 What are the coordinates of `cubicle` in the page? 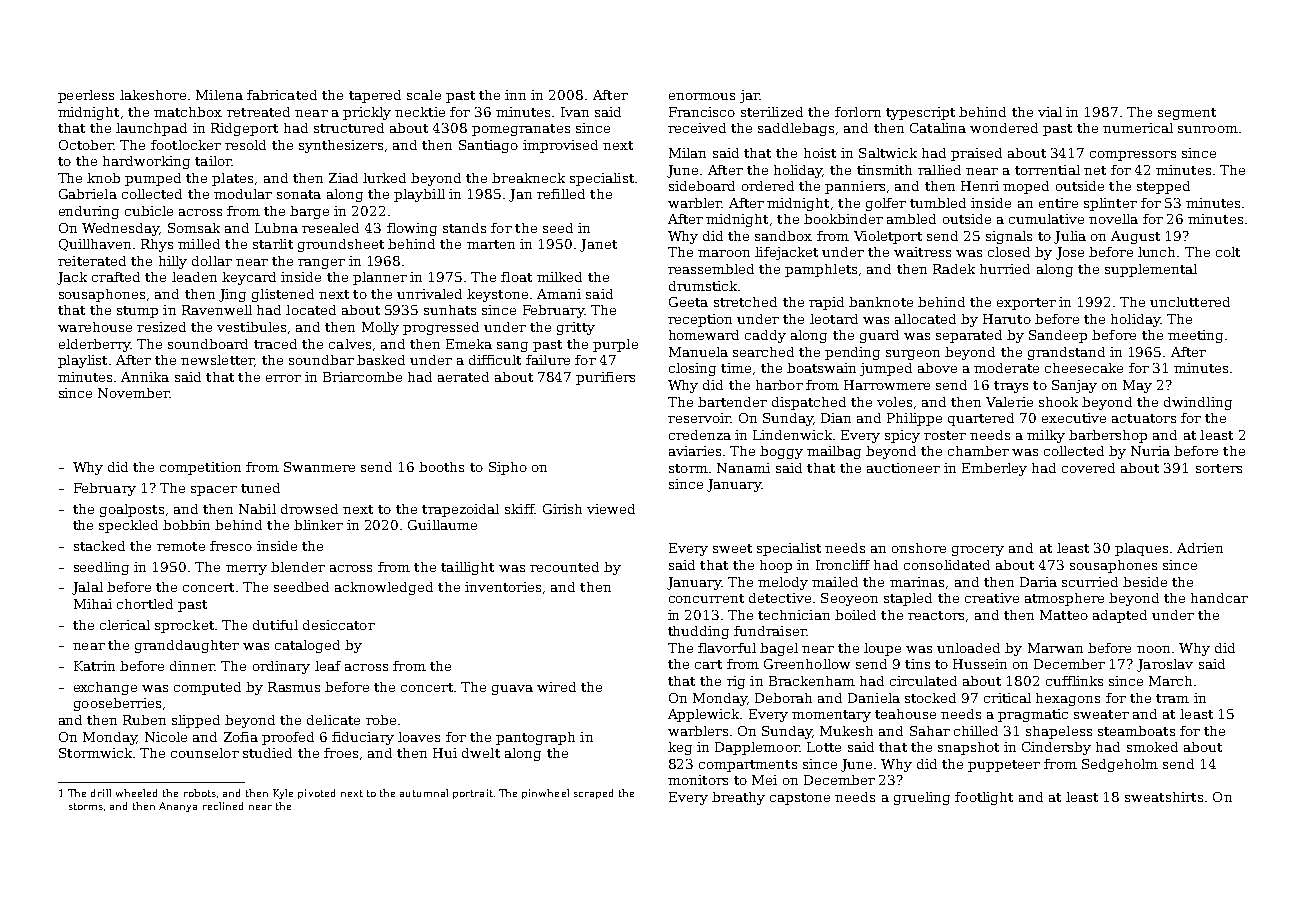 It's located at (149, 211).
